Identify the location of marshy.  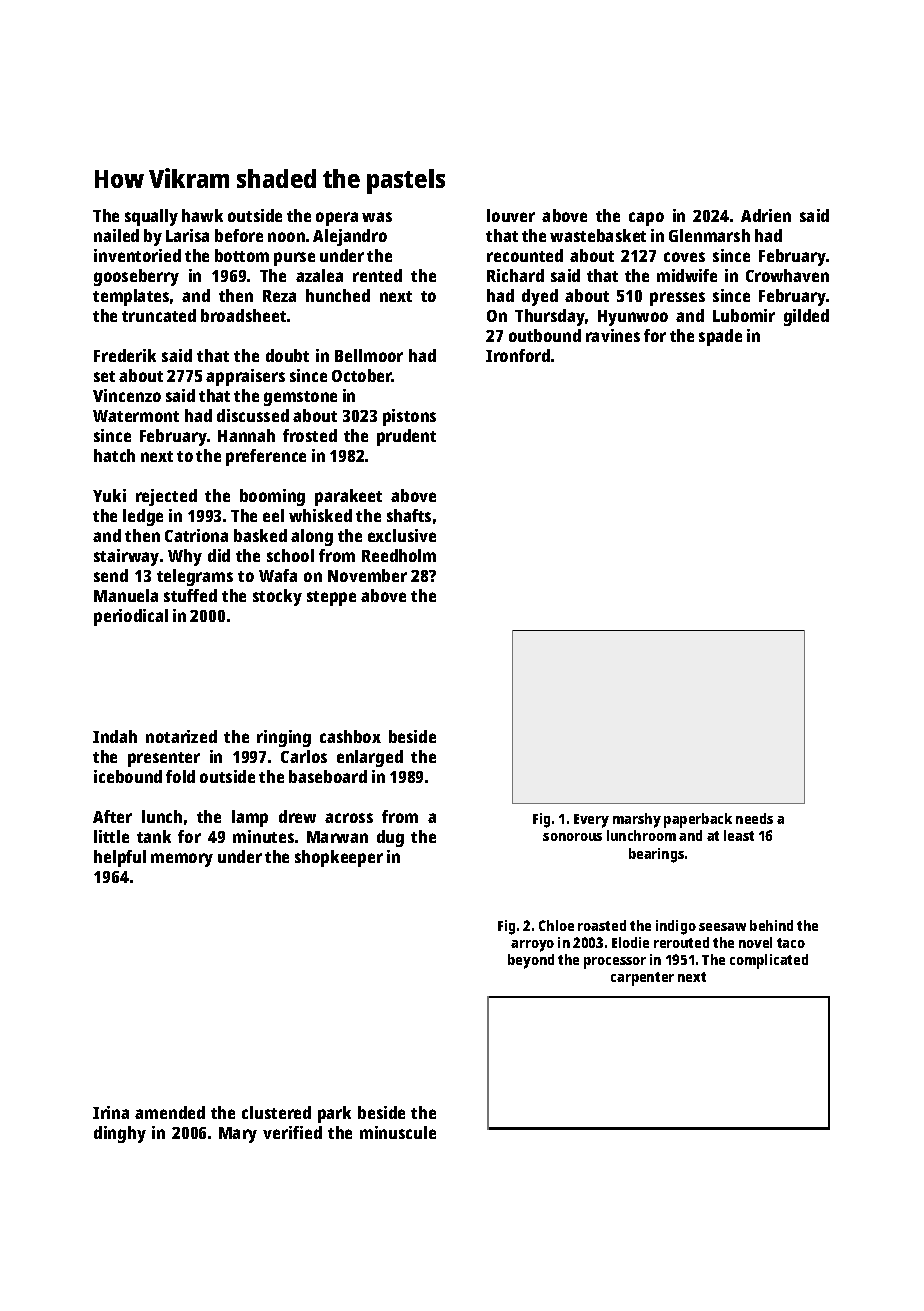
(637, 820).
